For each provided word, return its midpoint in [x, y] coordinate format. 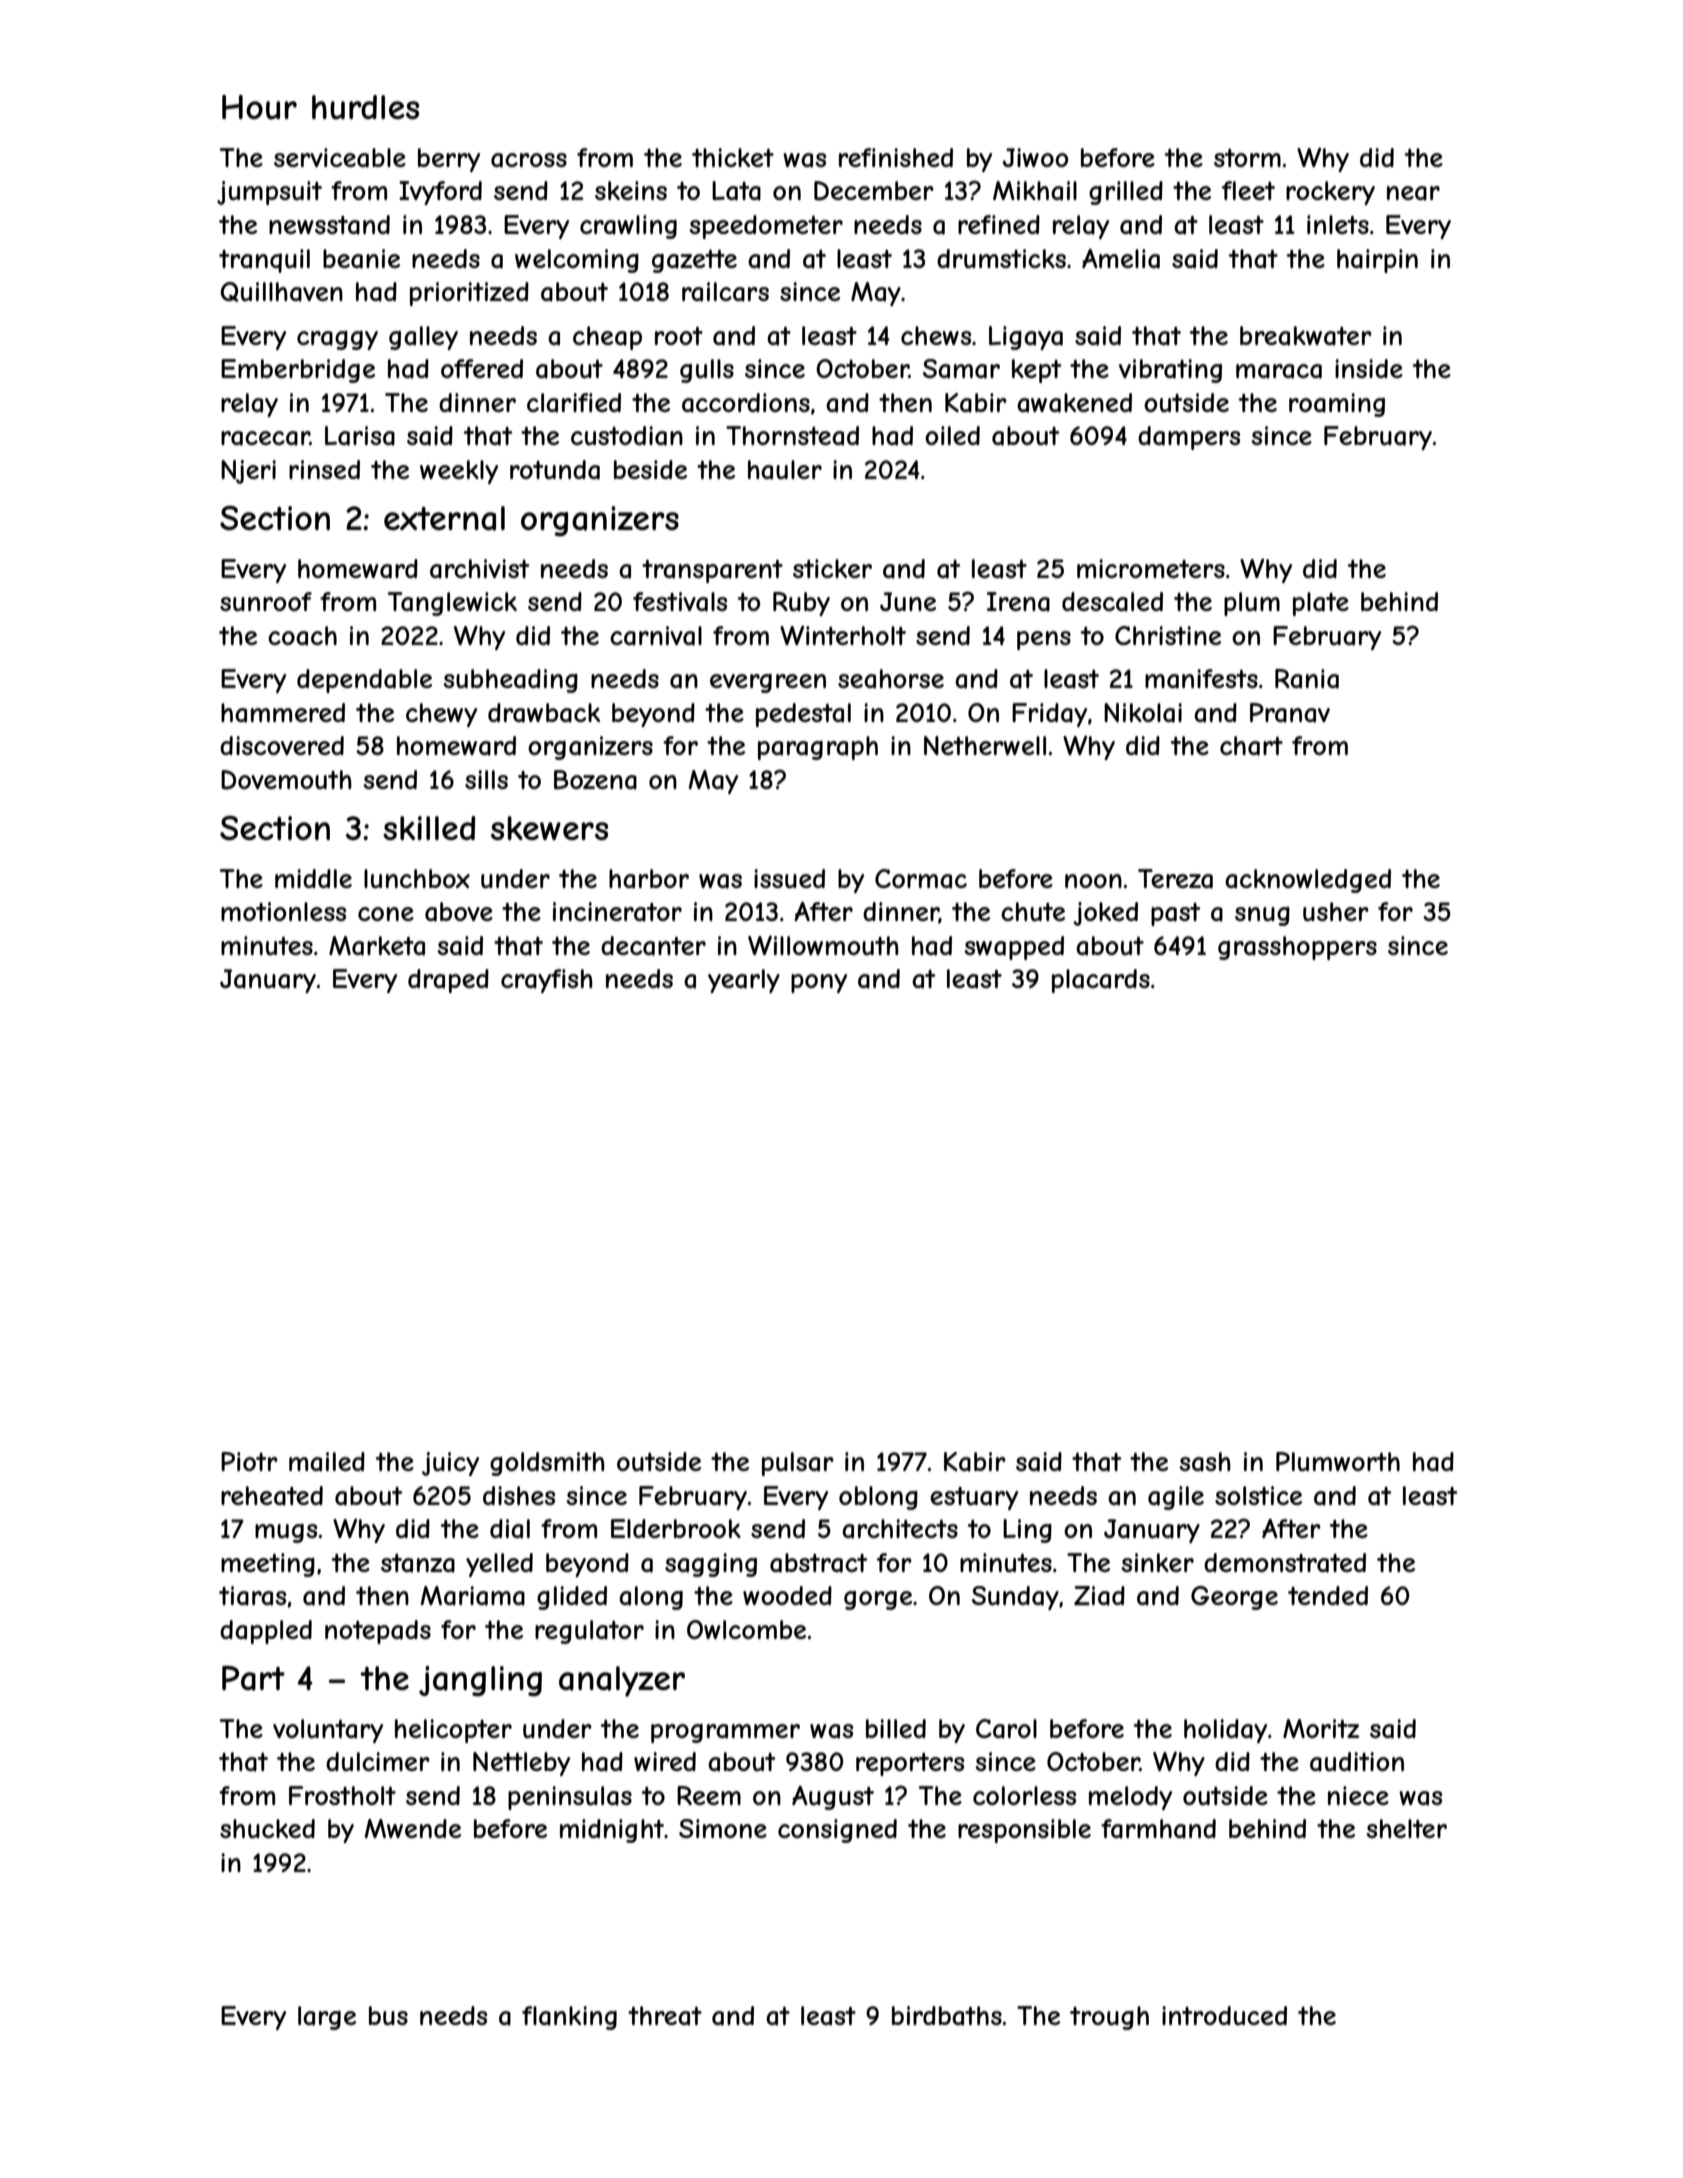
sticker [832, 568]
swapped [1014, 948]
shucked [267, 1829]
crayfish [547, 981]
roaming [1337, 405]
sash [1205, 1462]
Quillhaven [281, 292]
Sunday [1015, 1598]
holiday [1225, 1731]
